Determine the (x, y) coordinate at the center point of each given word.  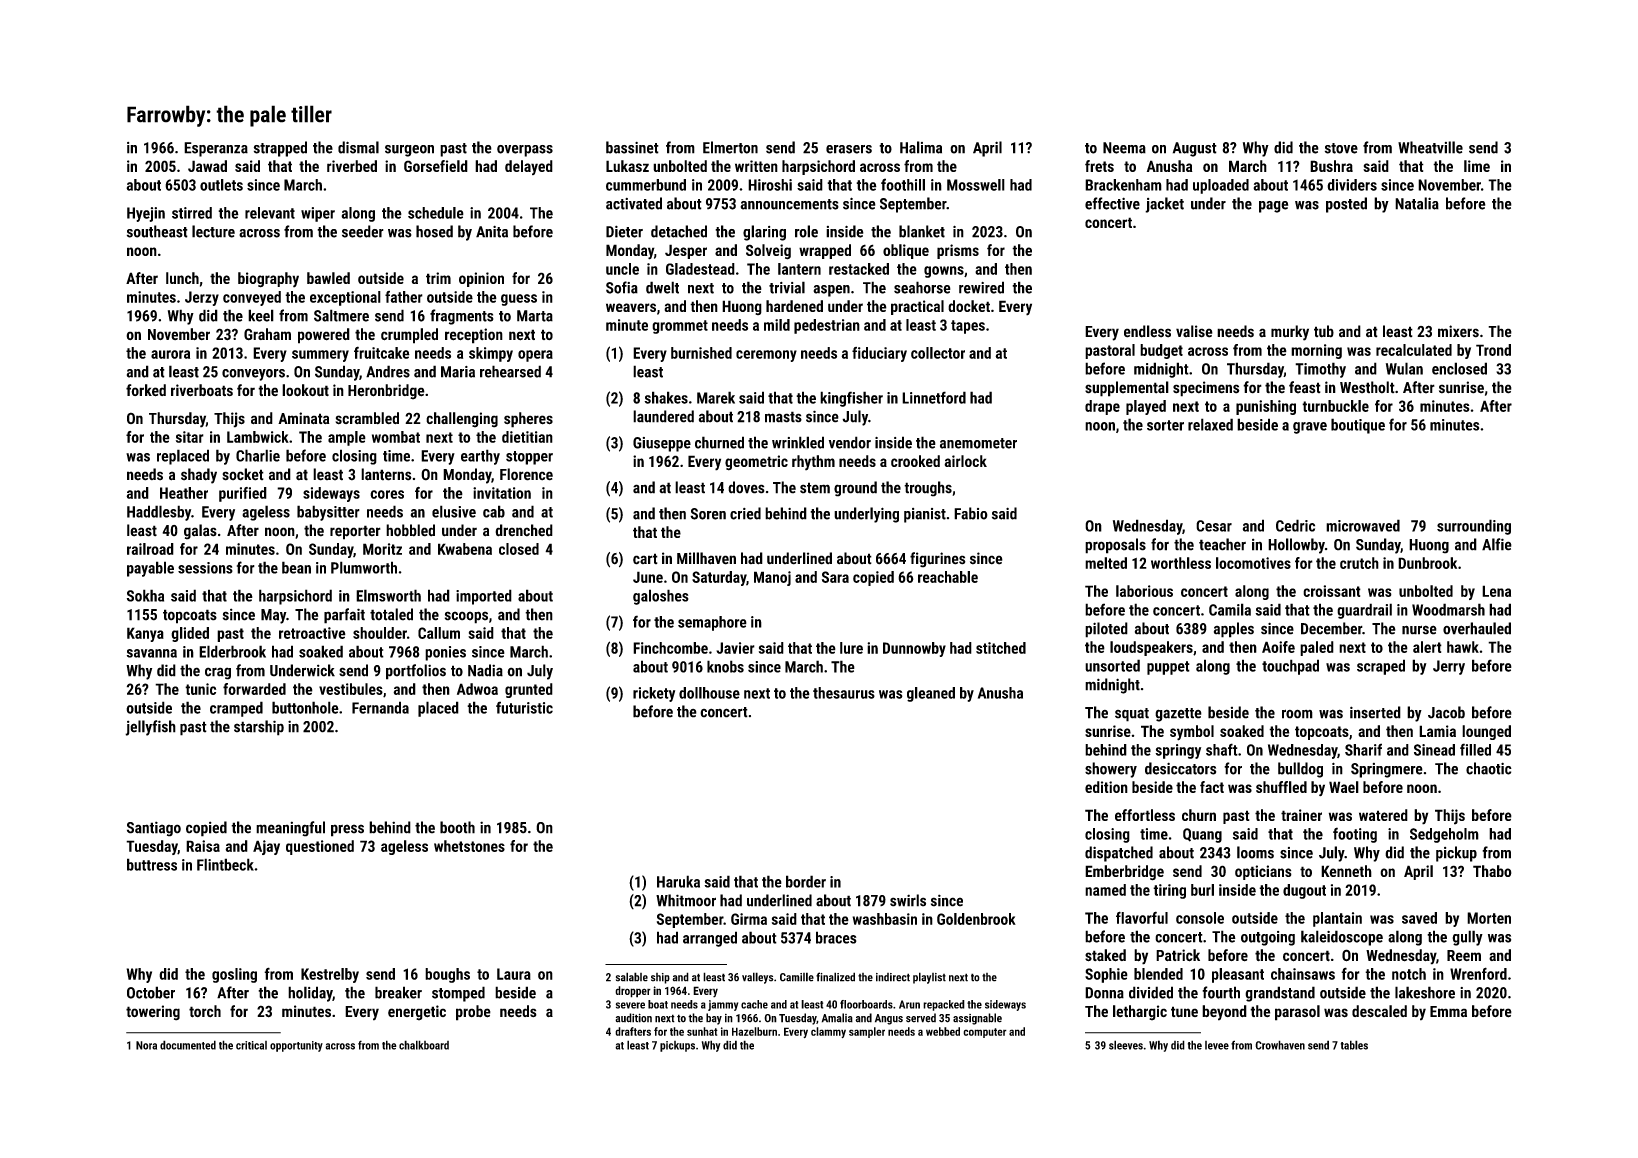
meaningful (290, 829)
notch (1409, 974)
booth (457, 827)
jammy (723, 1005)
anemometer (978, 443)
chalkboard (424, 1045)
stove (1341, 148)
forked (146, 390)
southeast (157, 231)
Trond (1493, 350)
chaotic (1489, 768)
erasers (849, 149)
